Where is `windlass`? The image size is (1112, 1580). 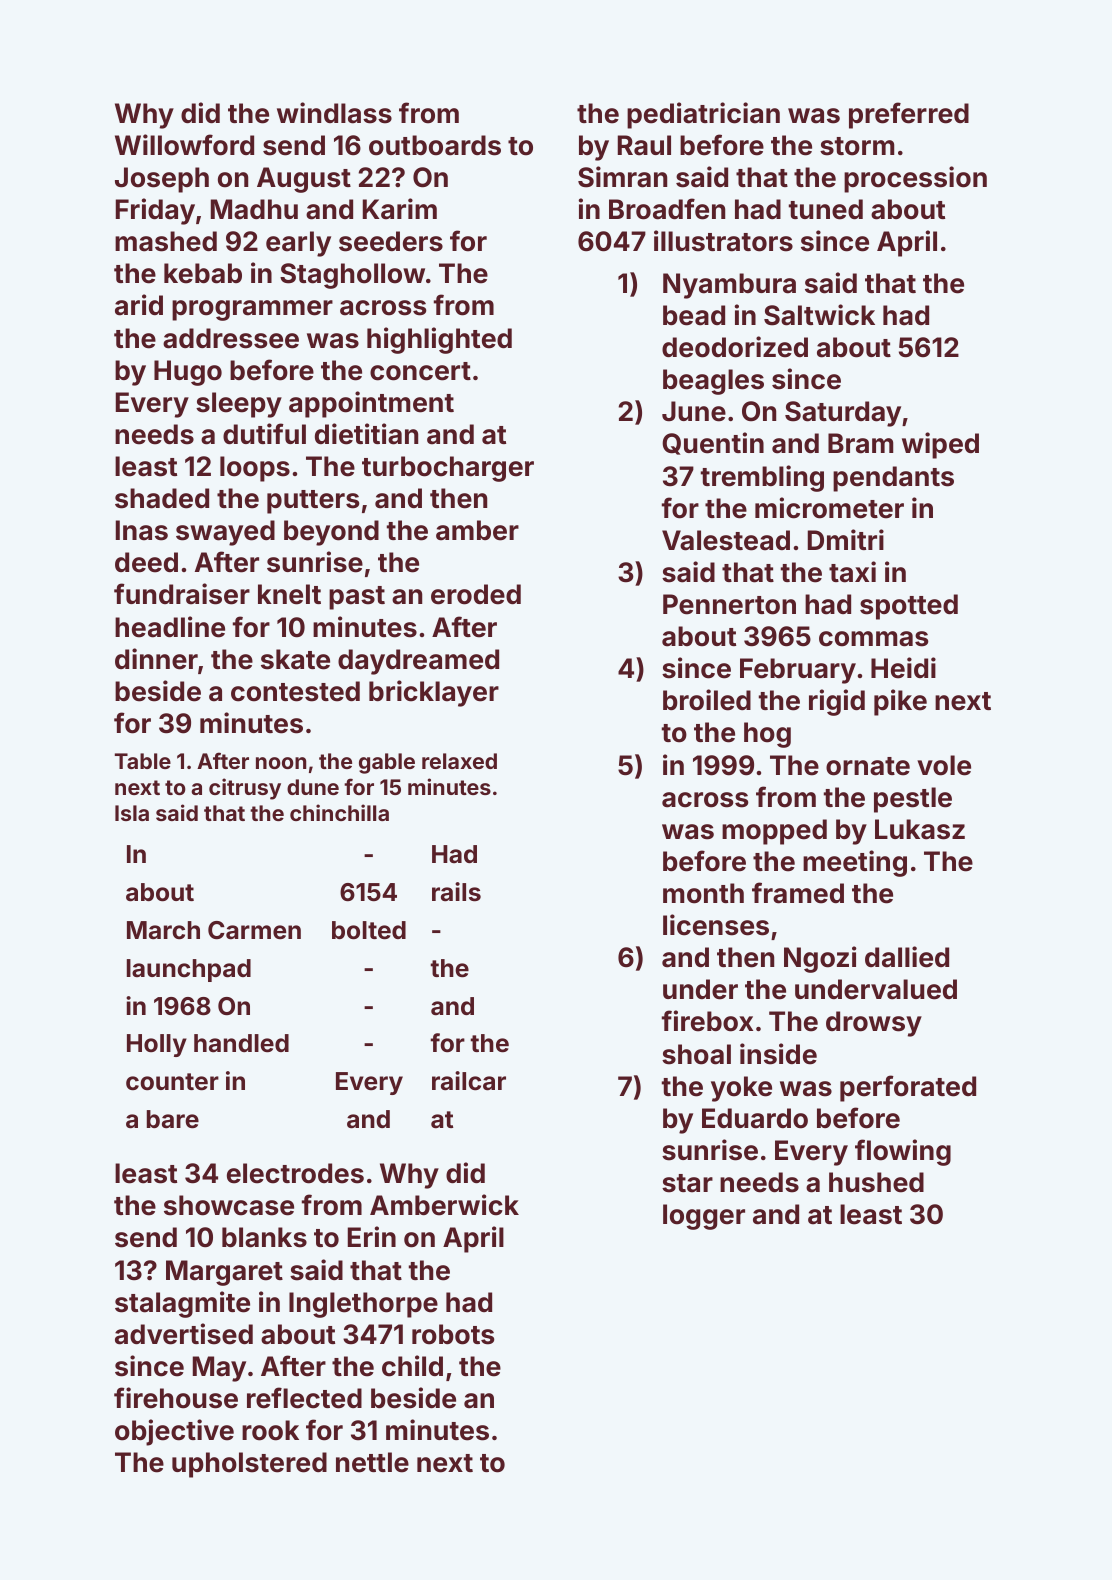
windlass is located at coordinates (334, 113).
